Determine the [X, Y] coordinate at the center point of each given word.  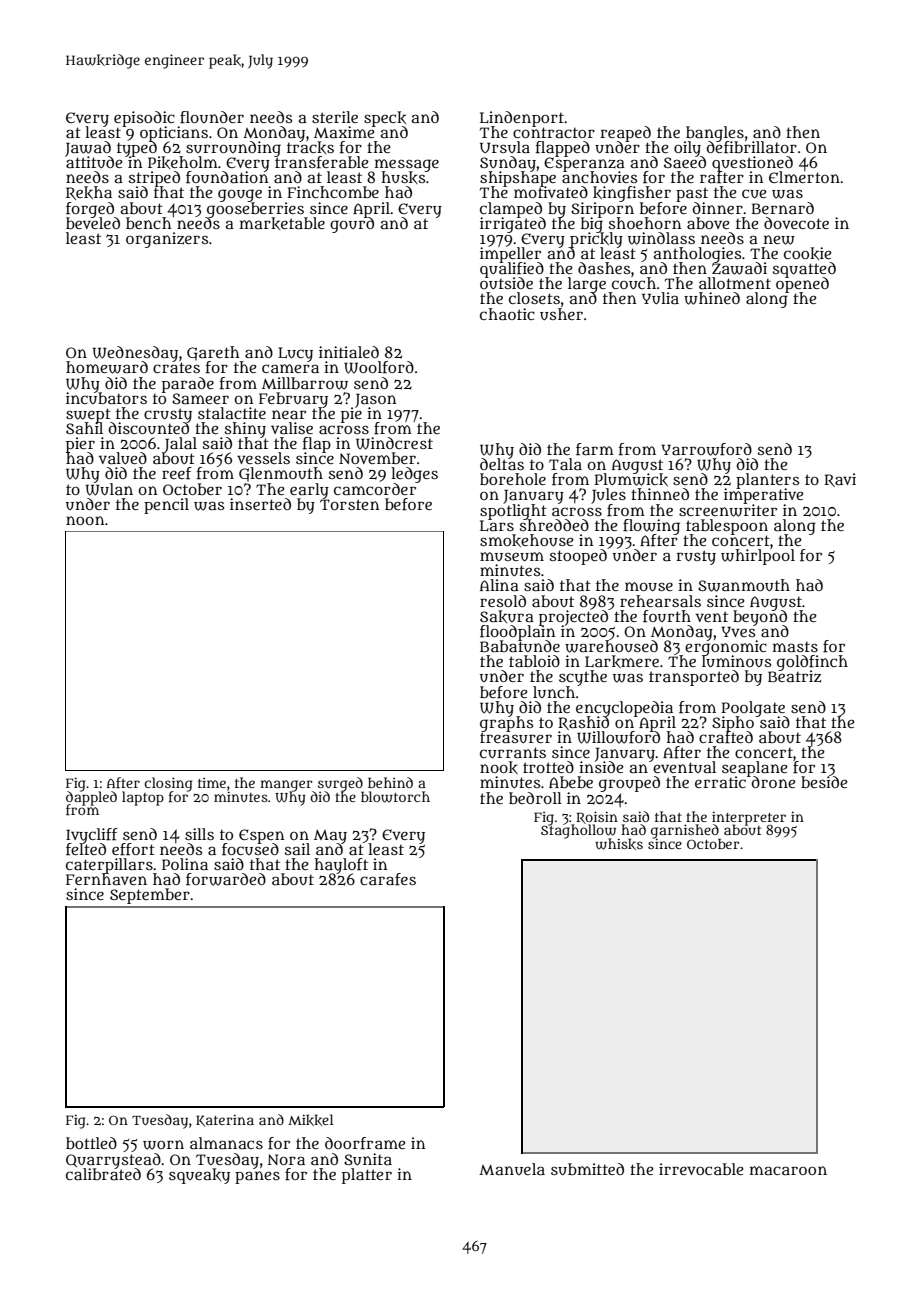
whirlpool [758, 557]
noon [85, 520]
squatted [804, 270]
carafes [388, 879]
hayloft [341, 866]
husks [403, 178]
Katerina [225, 1120]
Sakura [507, 616]
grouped [629, 784]
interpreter [749, 818]
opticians [174, 133]
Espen [261, 836]
